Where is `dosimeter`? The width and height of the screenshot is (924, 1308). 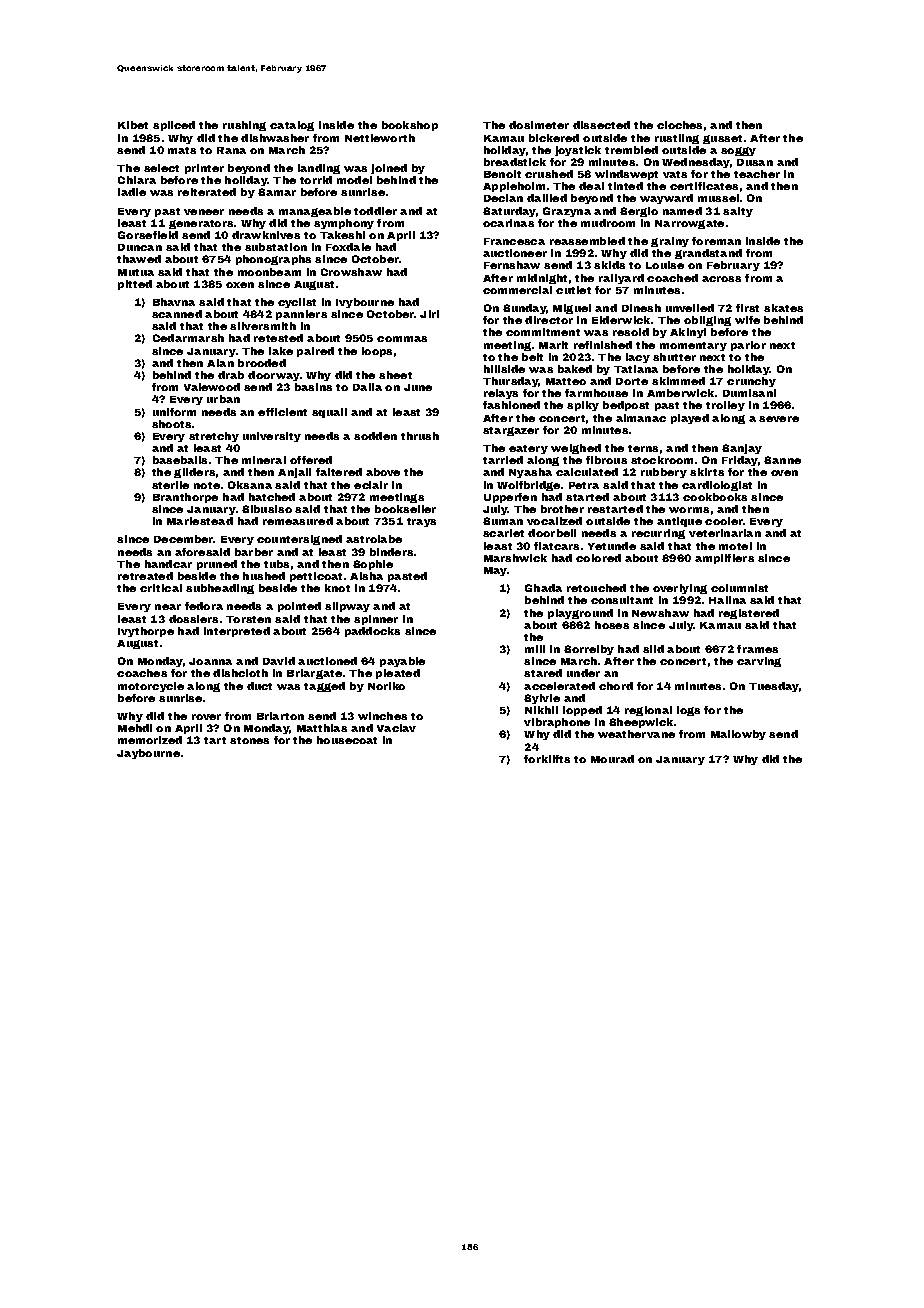
dosimeter is located at coordinates (539, 125).
